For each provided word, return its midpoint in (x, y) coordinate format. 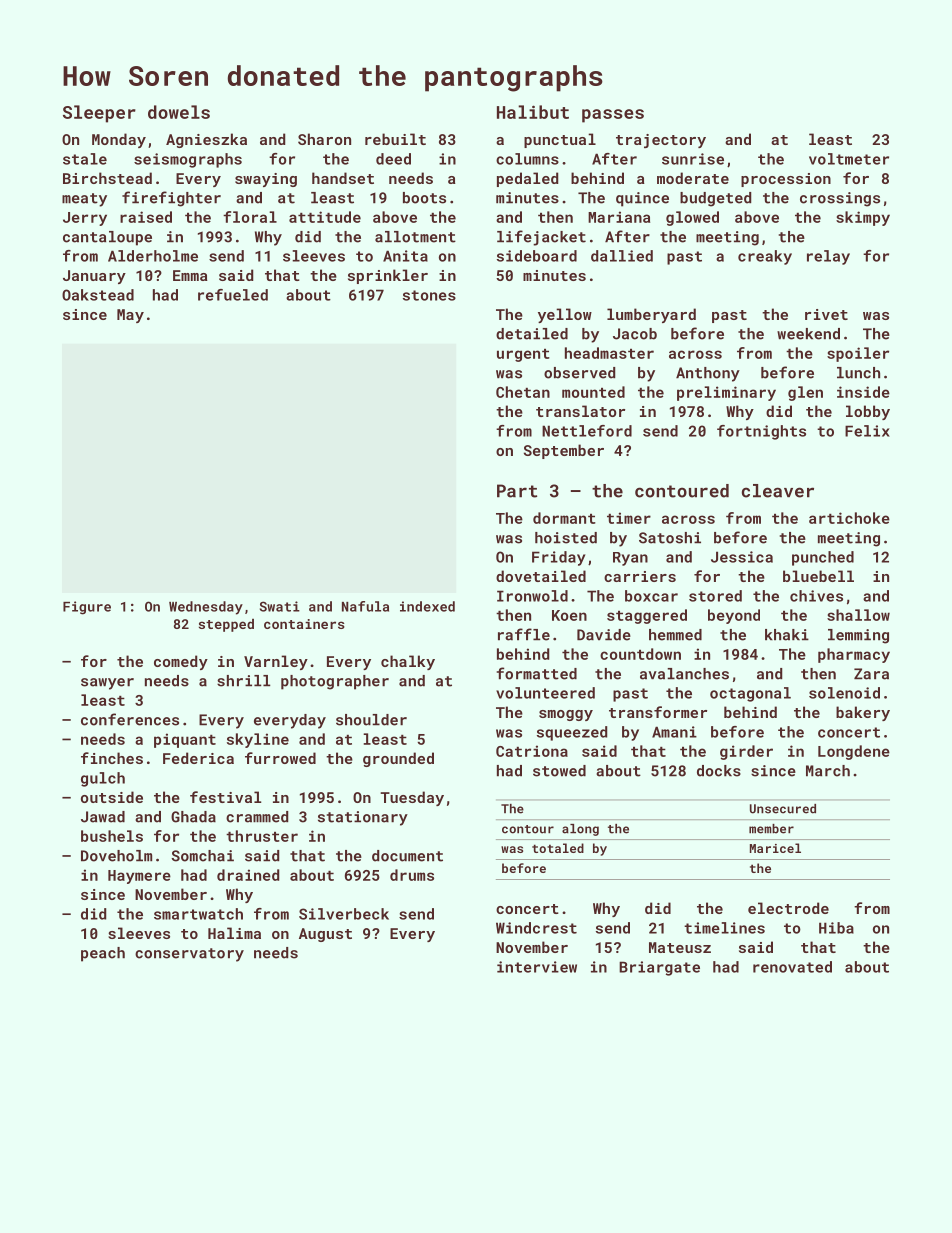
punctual (560, 140)
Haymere (139, 877)
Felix (867, 431)
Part (517, 491)
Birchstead (107, 178)
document (407, 856)
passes (613, 116)
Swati (280, 606)
